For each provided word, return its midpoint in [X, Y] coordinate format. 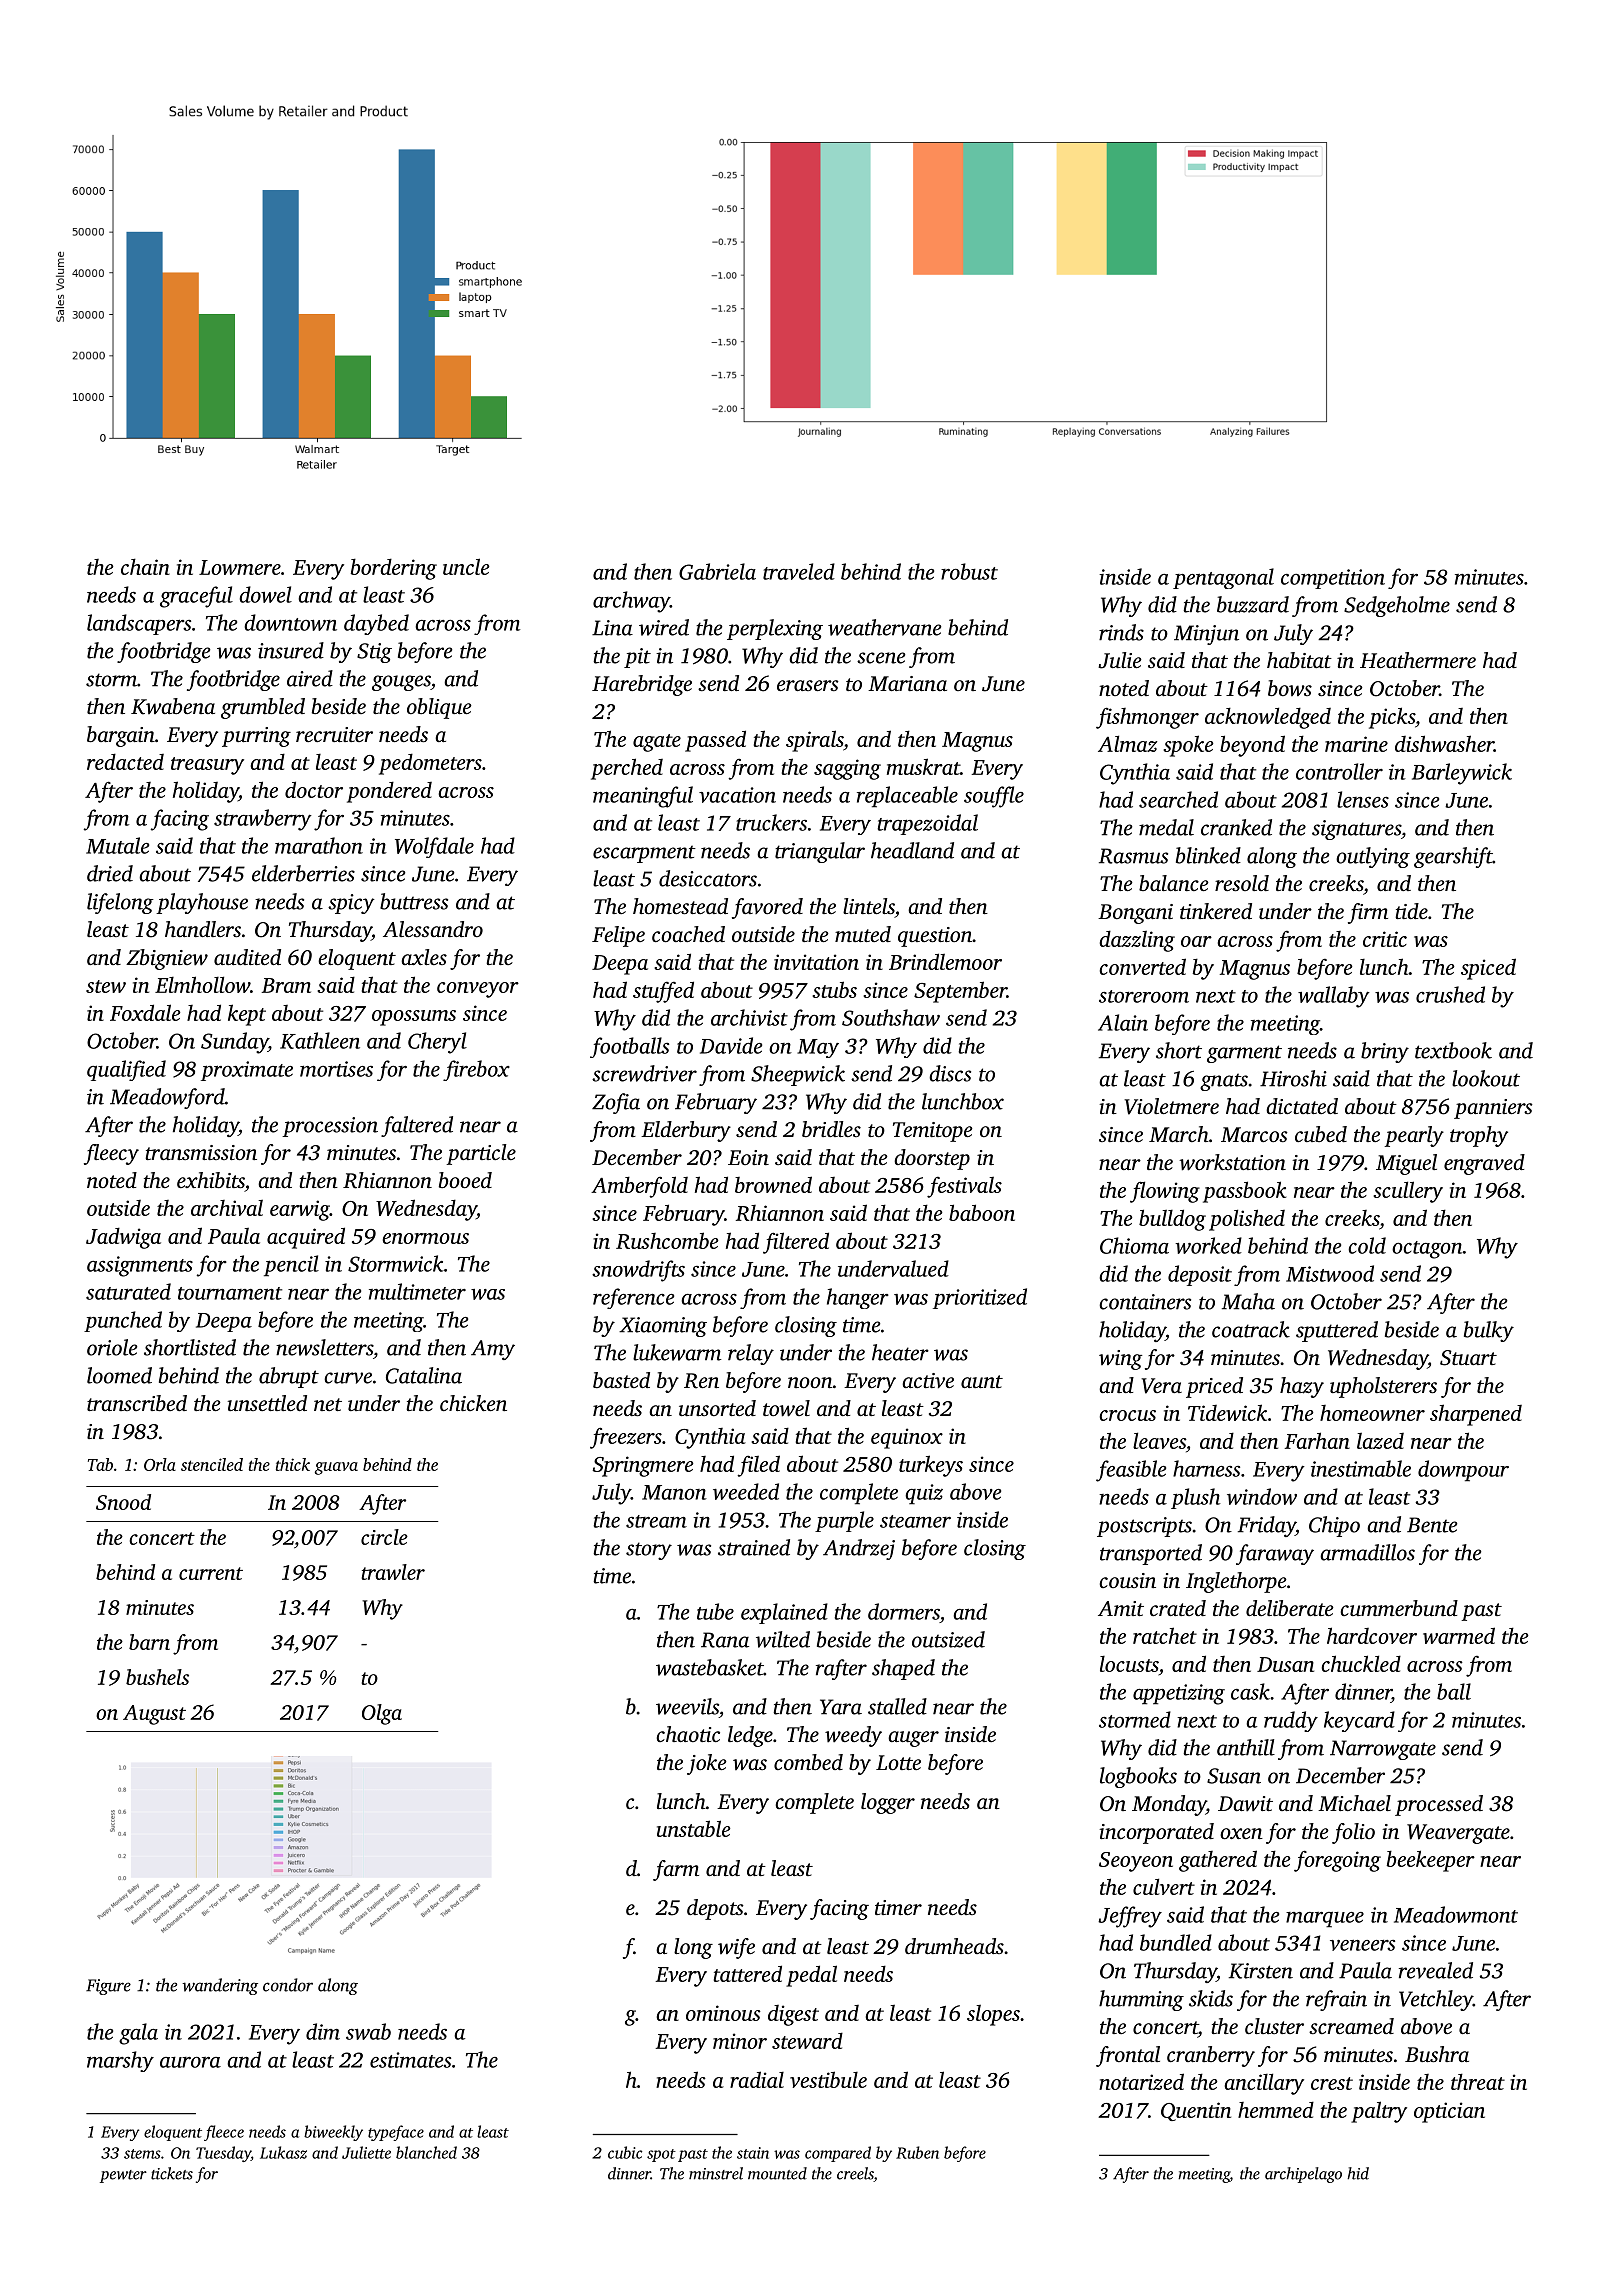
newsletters [324, 1347]
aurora [190, 2062]
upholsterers [1383, 1387]
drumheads [954, 1946]
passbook [1244, 1192]
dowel [265, 594]
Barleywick [1462, 774]
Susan [1234, 1776]
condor [288, 1985]
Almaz [1127, 743]
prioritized [980, 1298]
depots [715, 1909]
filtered [796, 1243]
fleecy [111, 1154]
